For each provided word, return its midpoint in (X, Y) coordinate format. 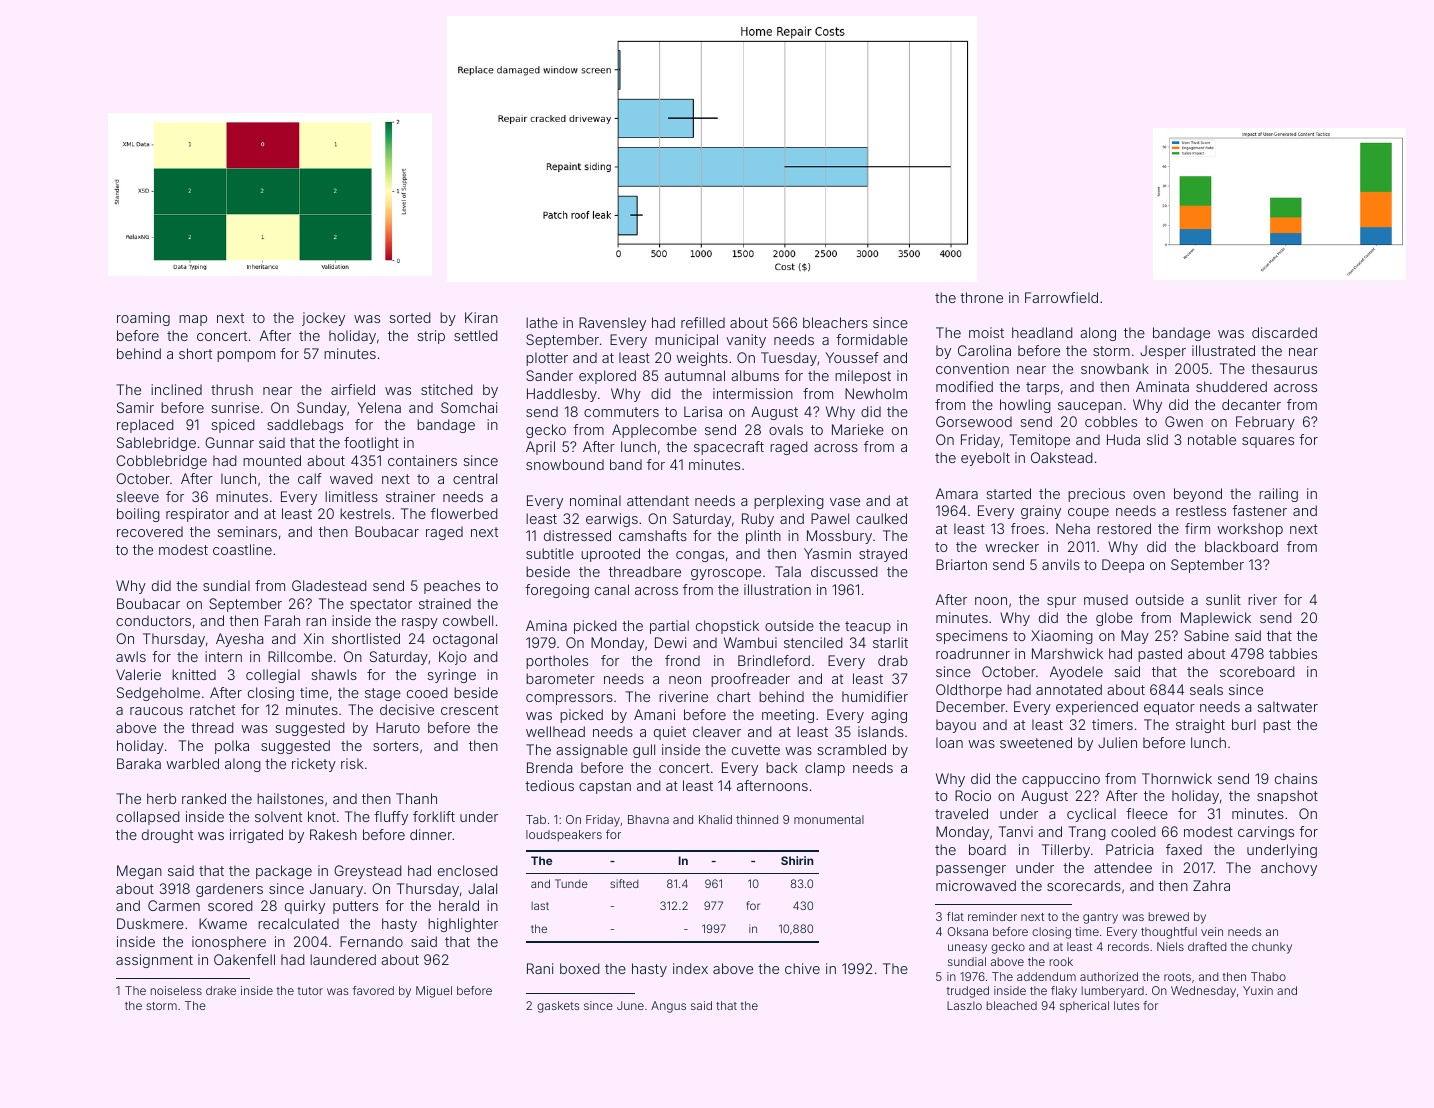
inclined (176, 389)
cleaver (717, 731)
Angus (668, 1007)
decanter (1251, 404)
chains (1296, 778)
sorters (396, 746)
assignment (154, 961)
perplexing (789, 502)
